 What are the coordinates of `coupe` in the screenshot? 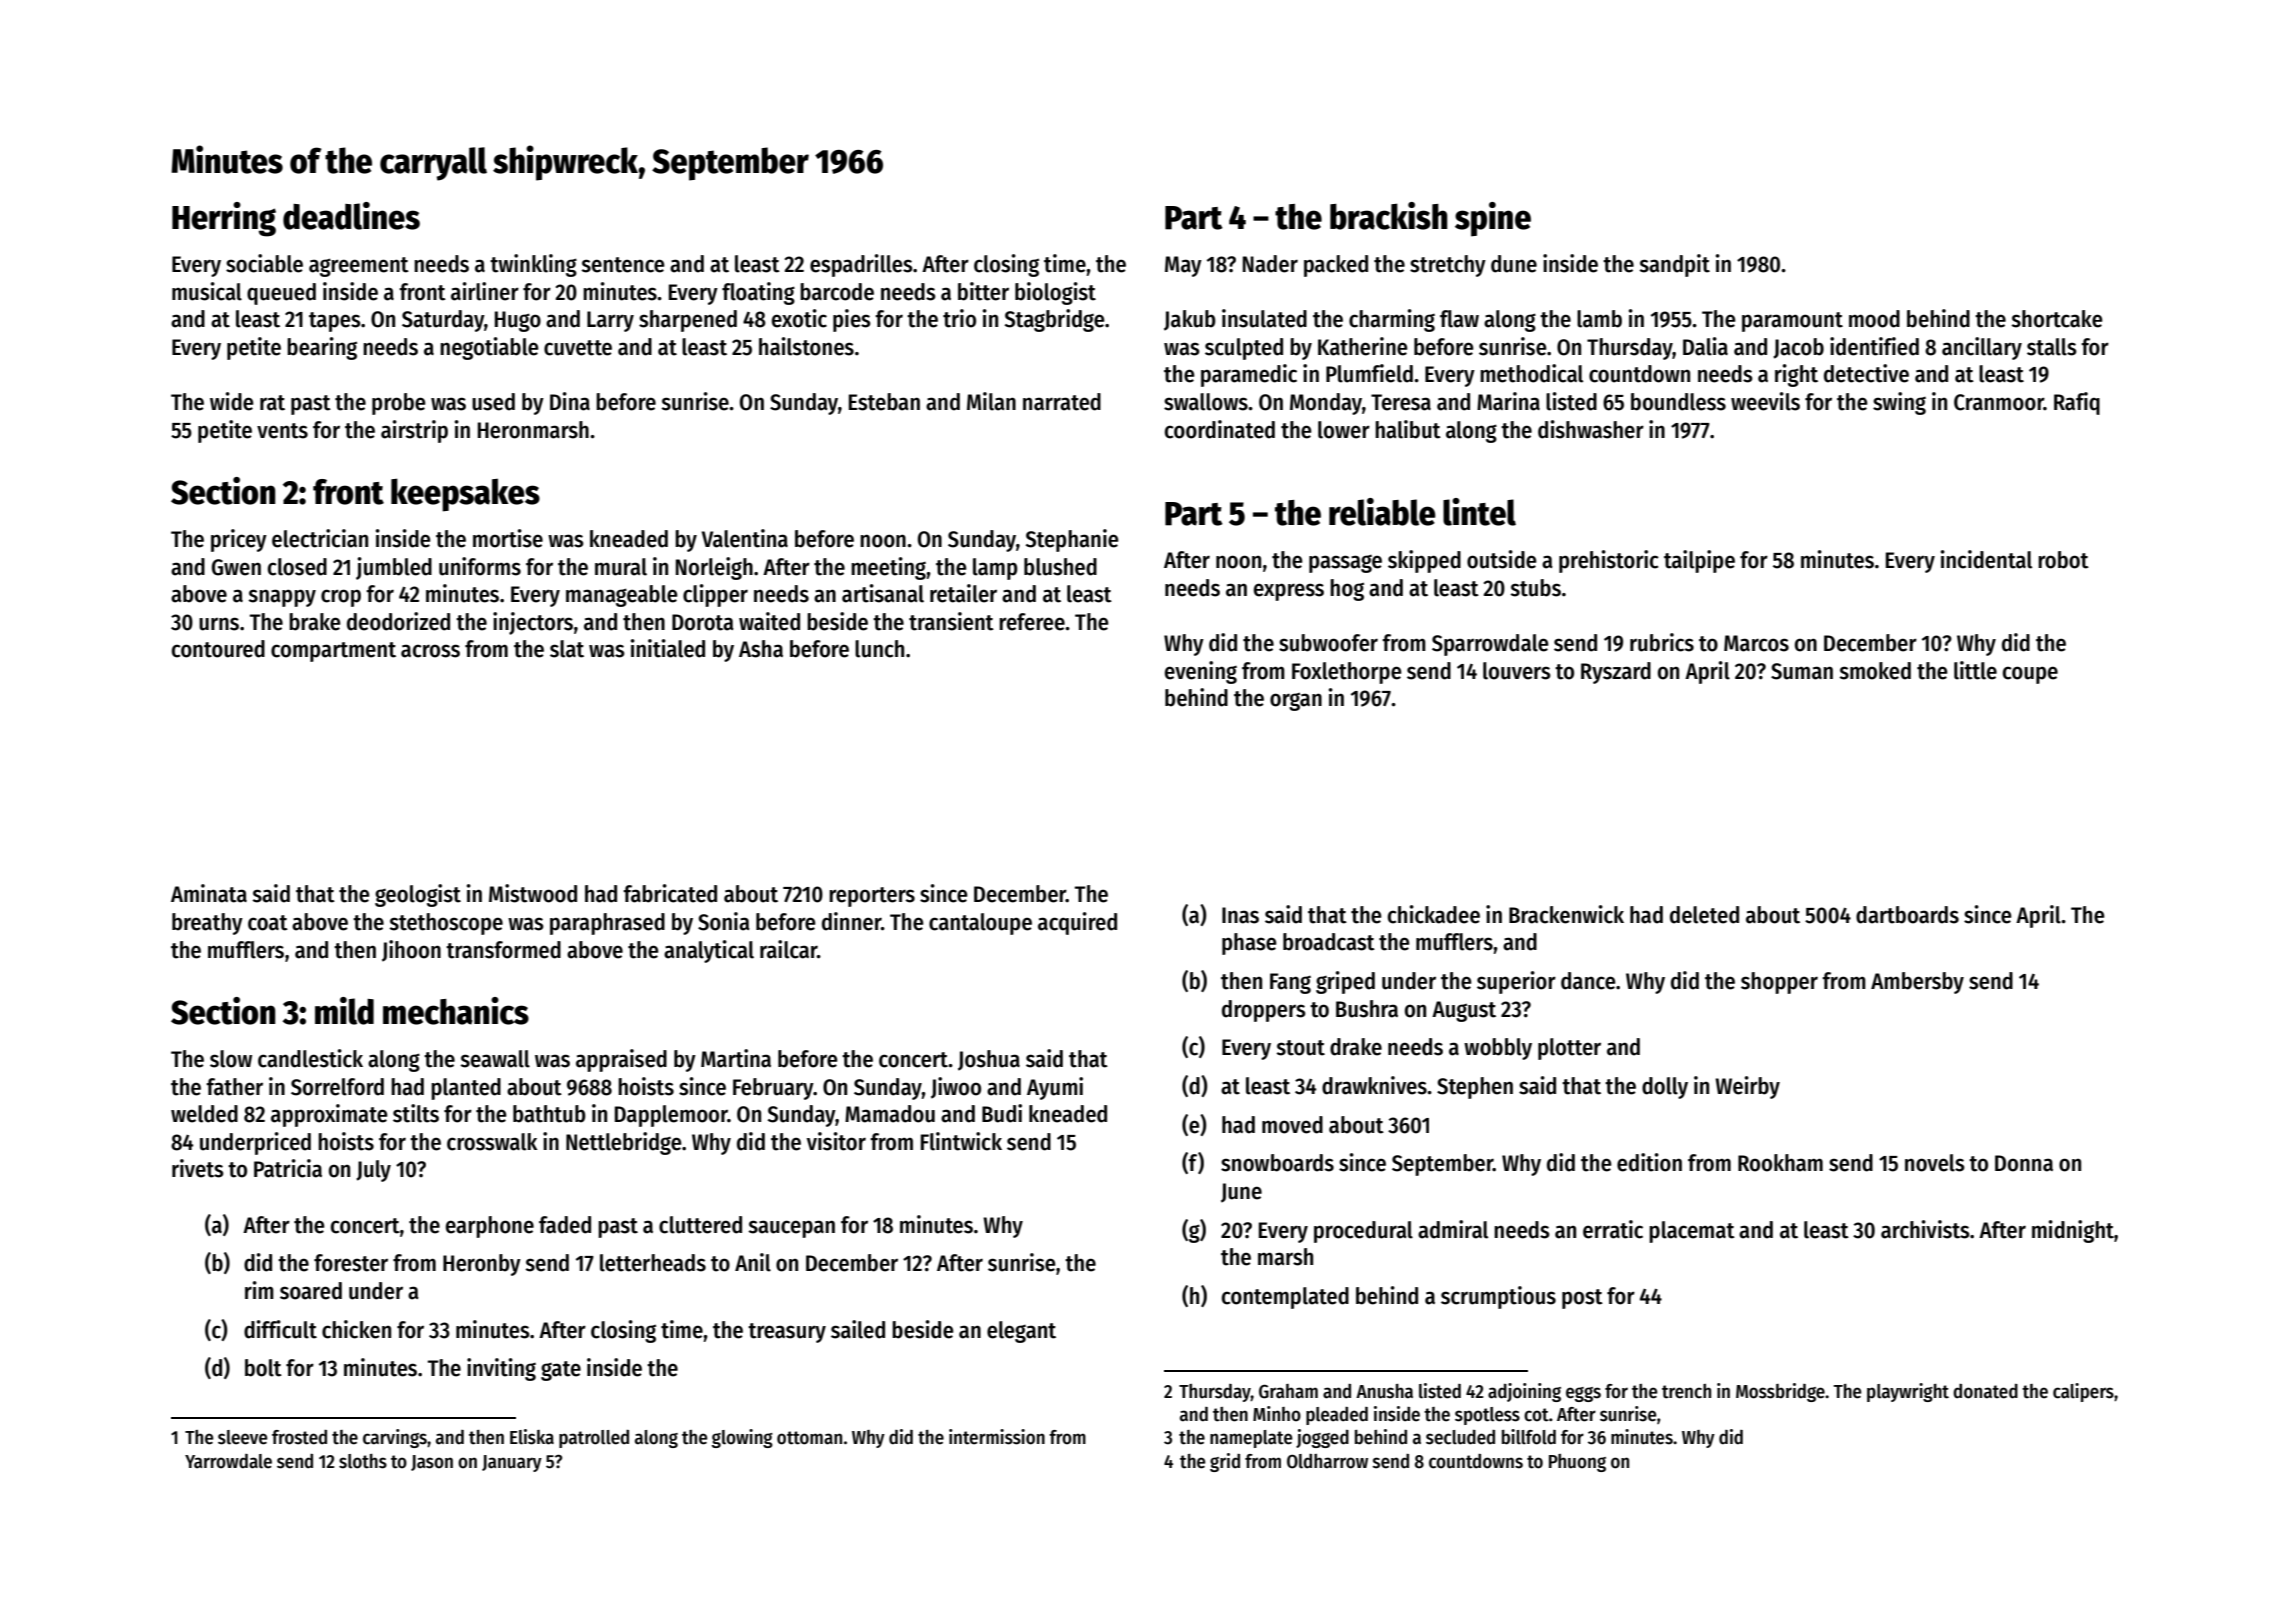 It's located at (2030, 675).
